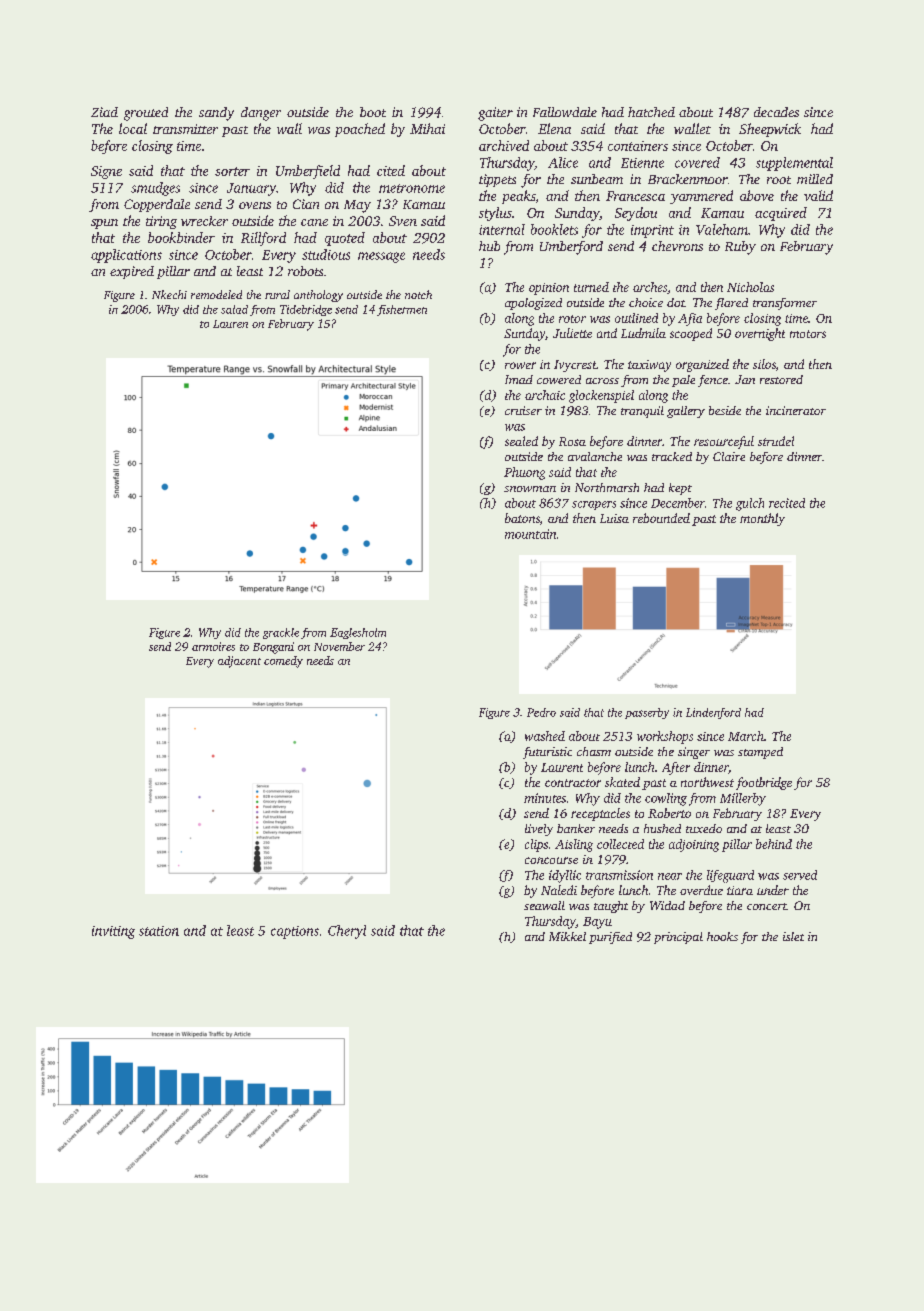 This screenshot has height=1311, width=924. Describe the element at coordinates (169, 294) in the screenshot. I see `Nkechi` at that location.
